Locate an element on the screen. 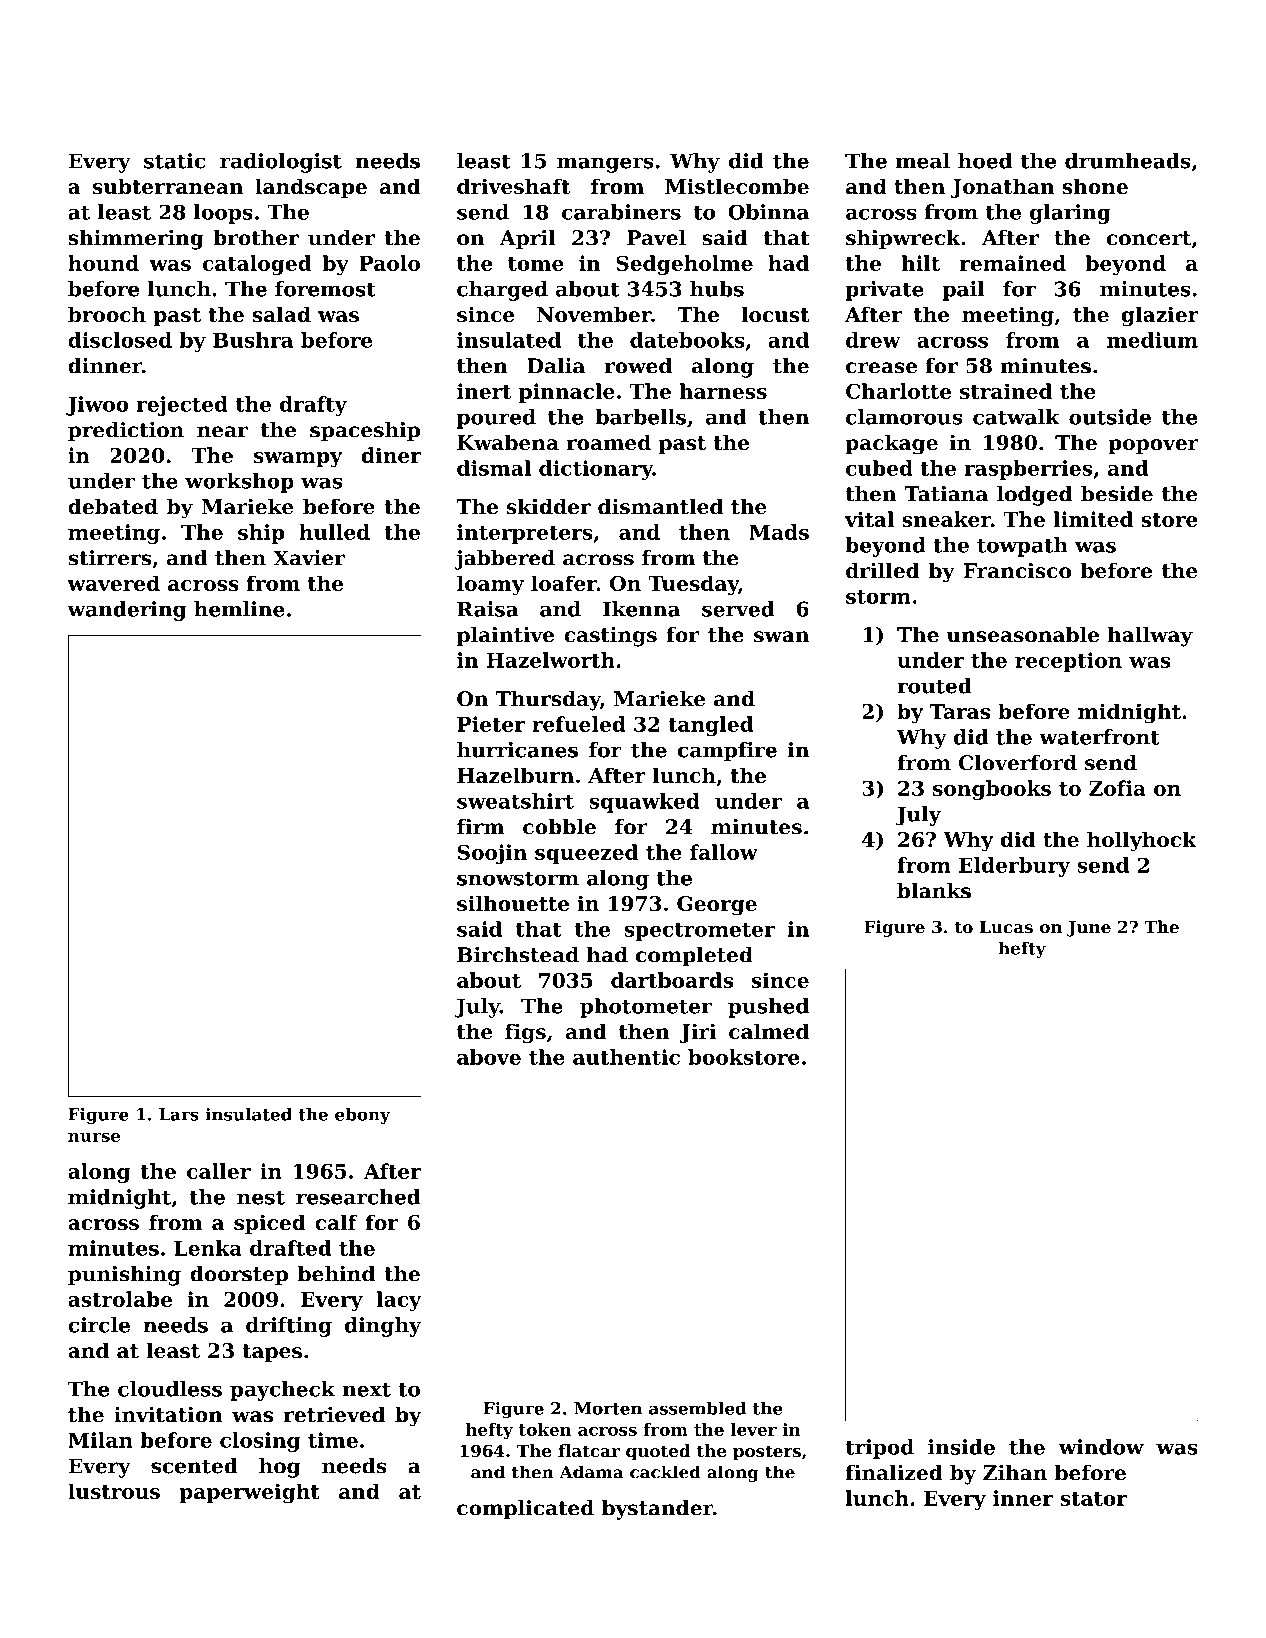 Image resolution: width=1266 pixels, height=1638 pixels. Milan is located at coordinates (100, 1440).
